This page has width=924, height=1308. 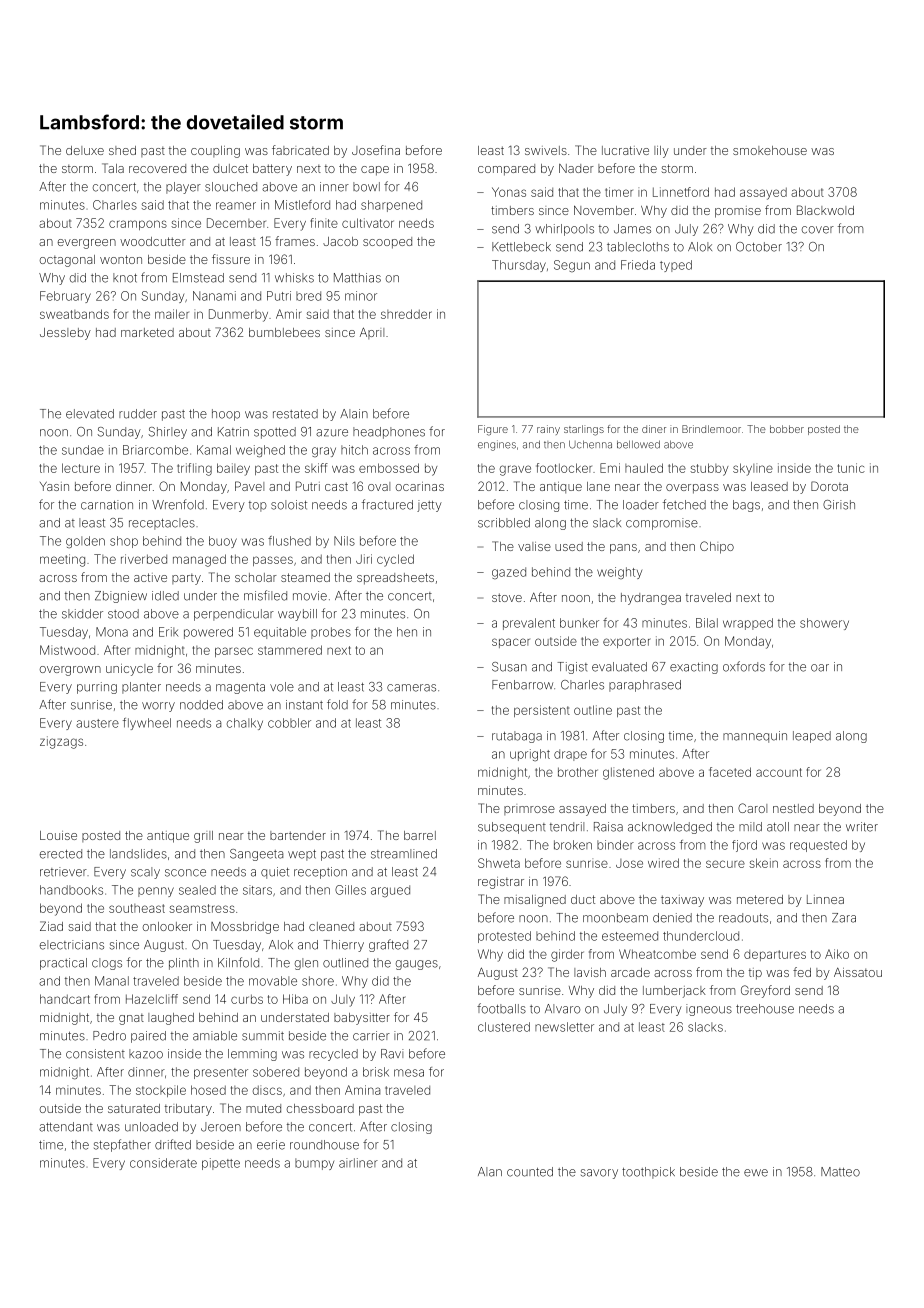 I want to click on ewe, so click(x=756, y=1173).
